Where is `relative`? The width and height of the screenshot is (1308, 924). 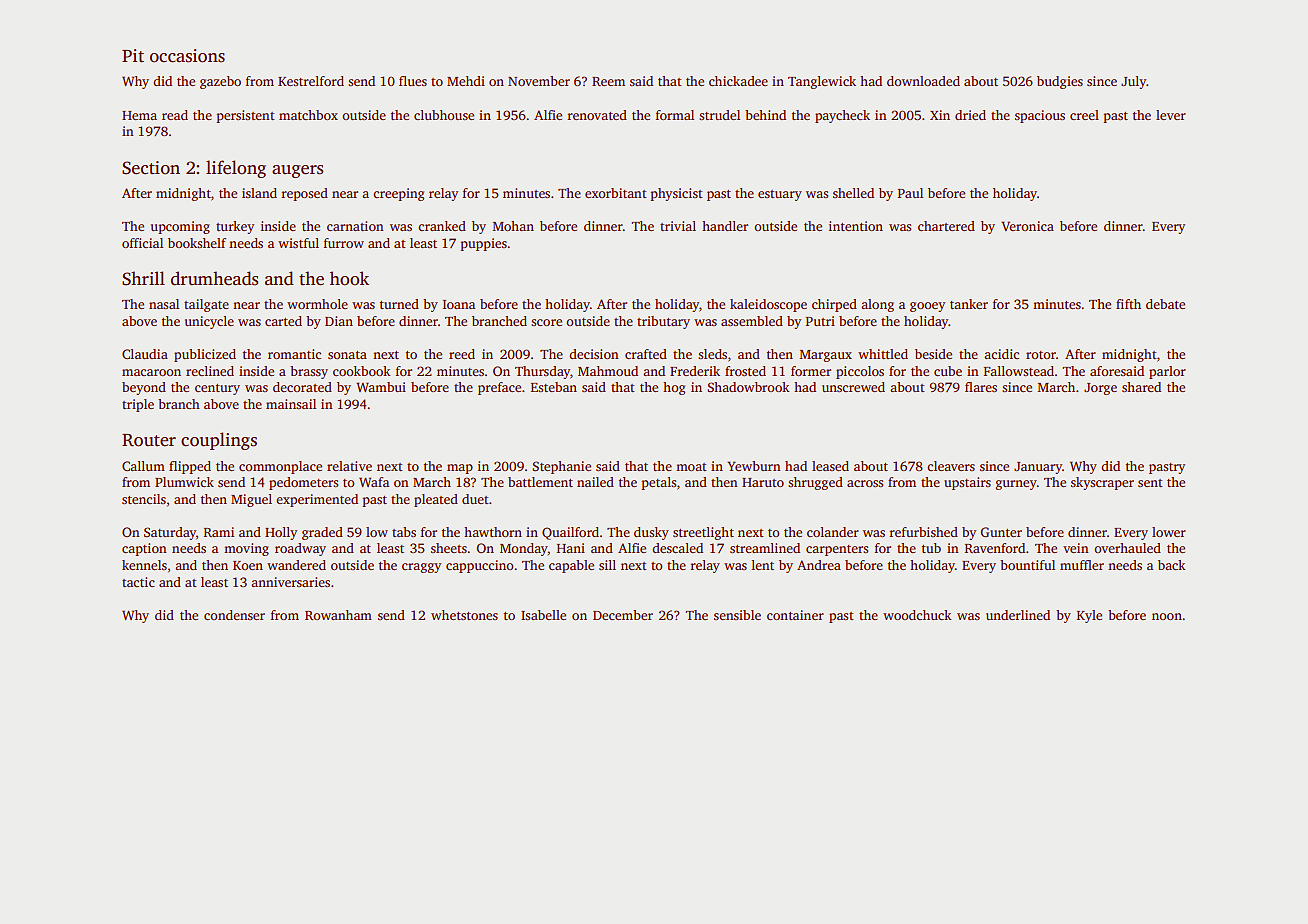
relative is located at coordinates (349, 466).
